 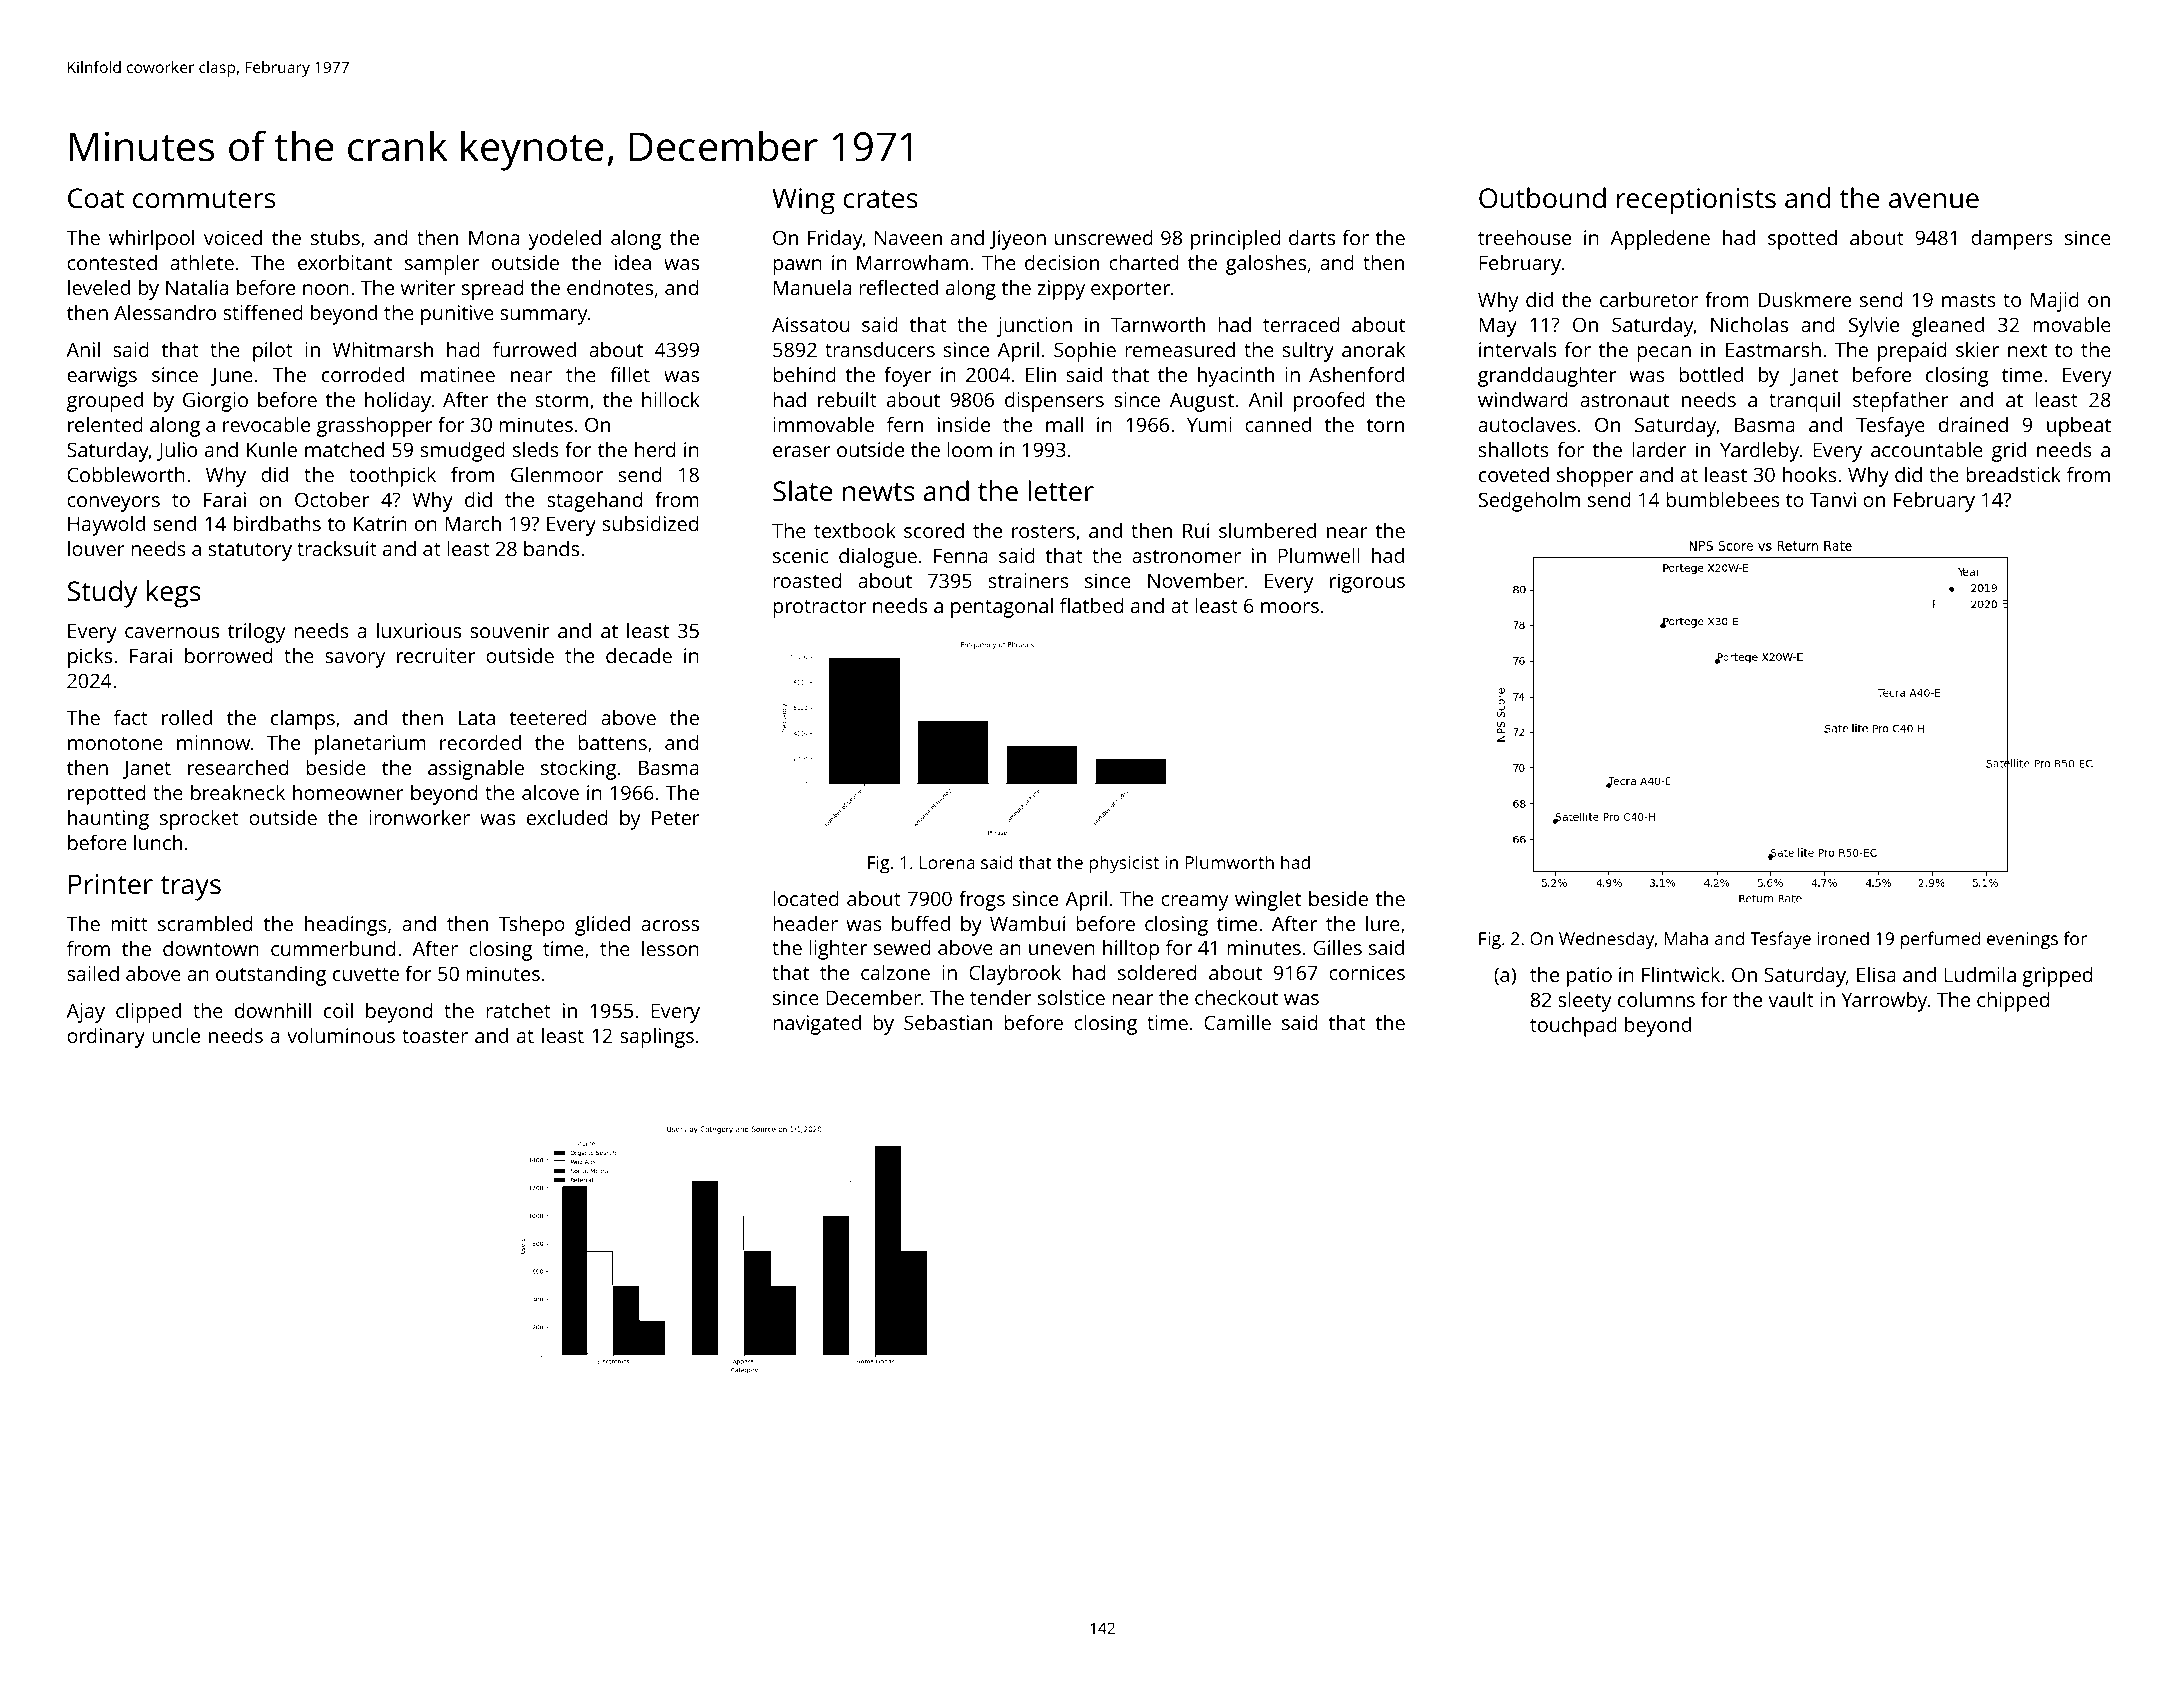 What do you see at coordinates (383, 349) in the image?
I see `Whitmarsh` at bounding box center [383, 349].
